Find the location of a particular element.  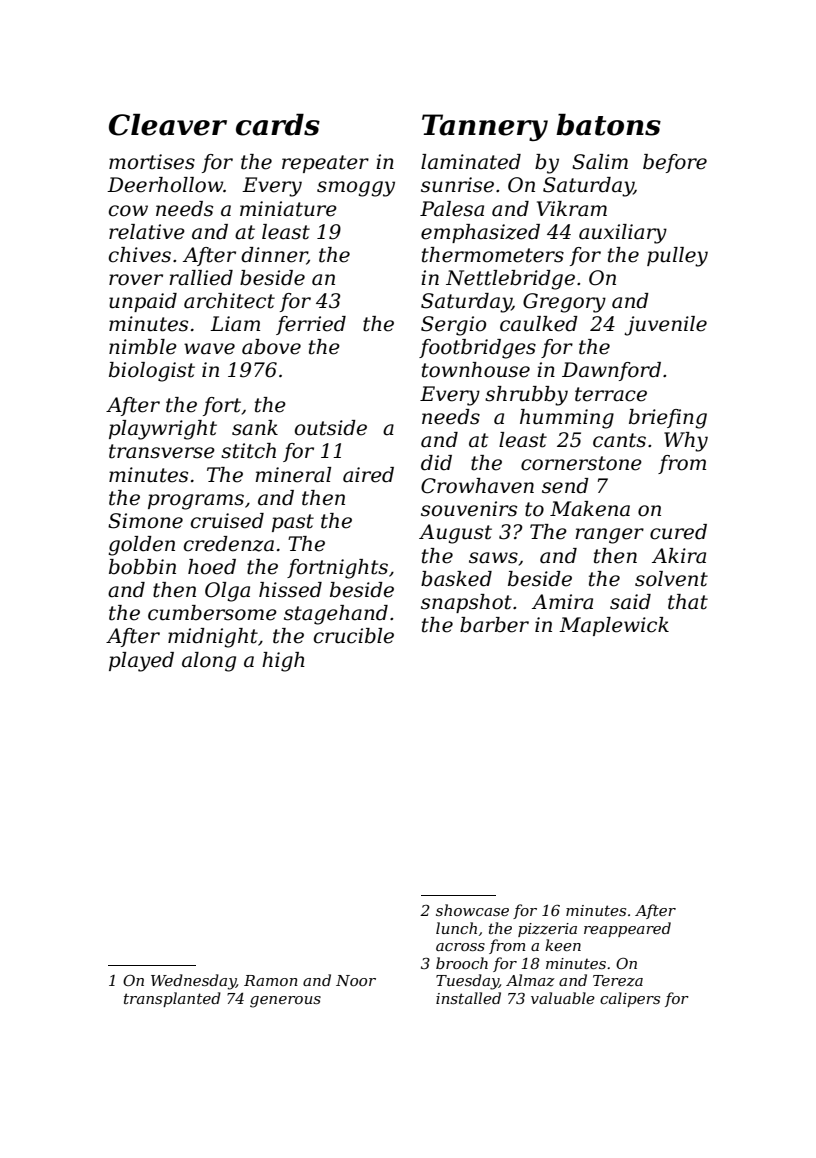

batons is located at coordinates (608, 125).
